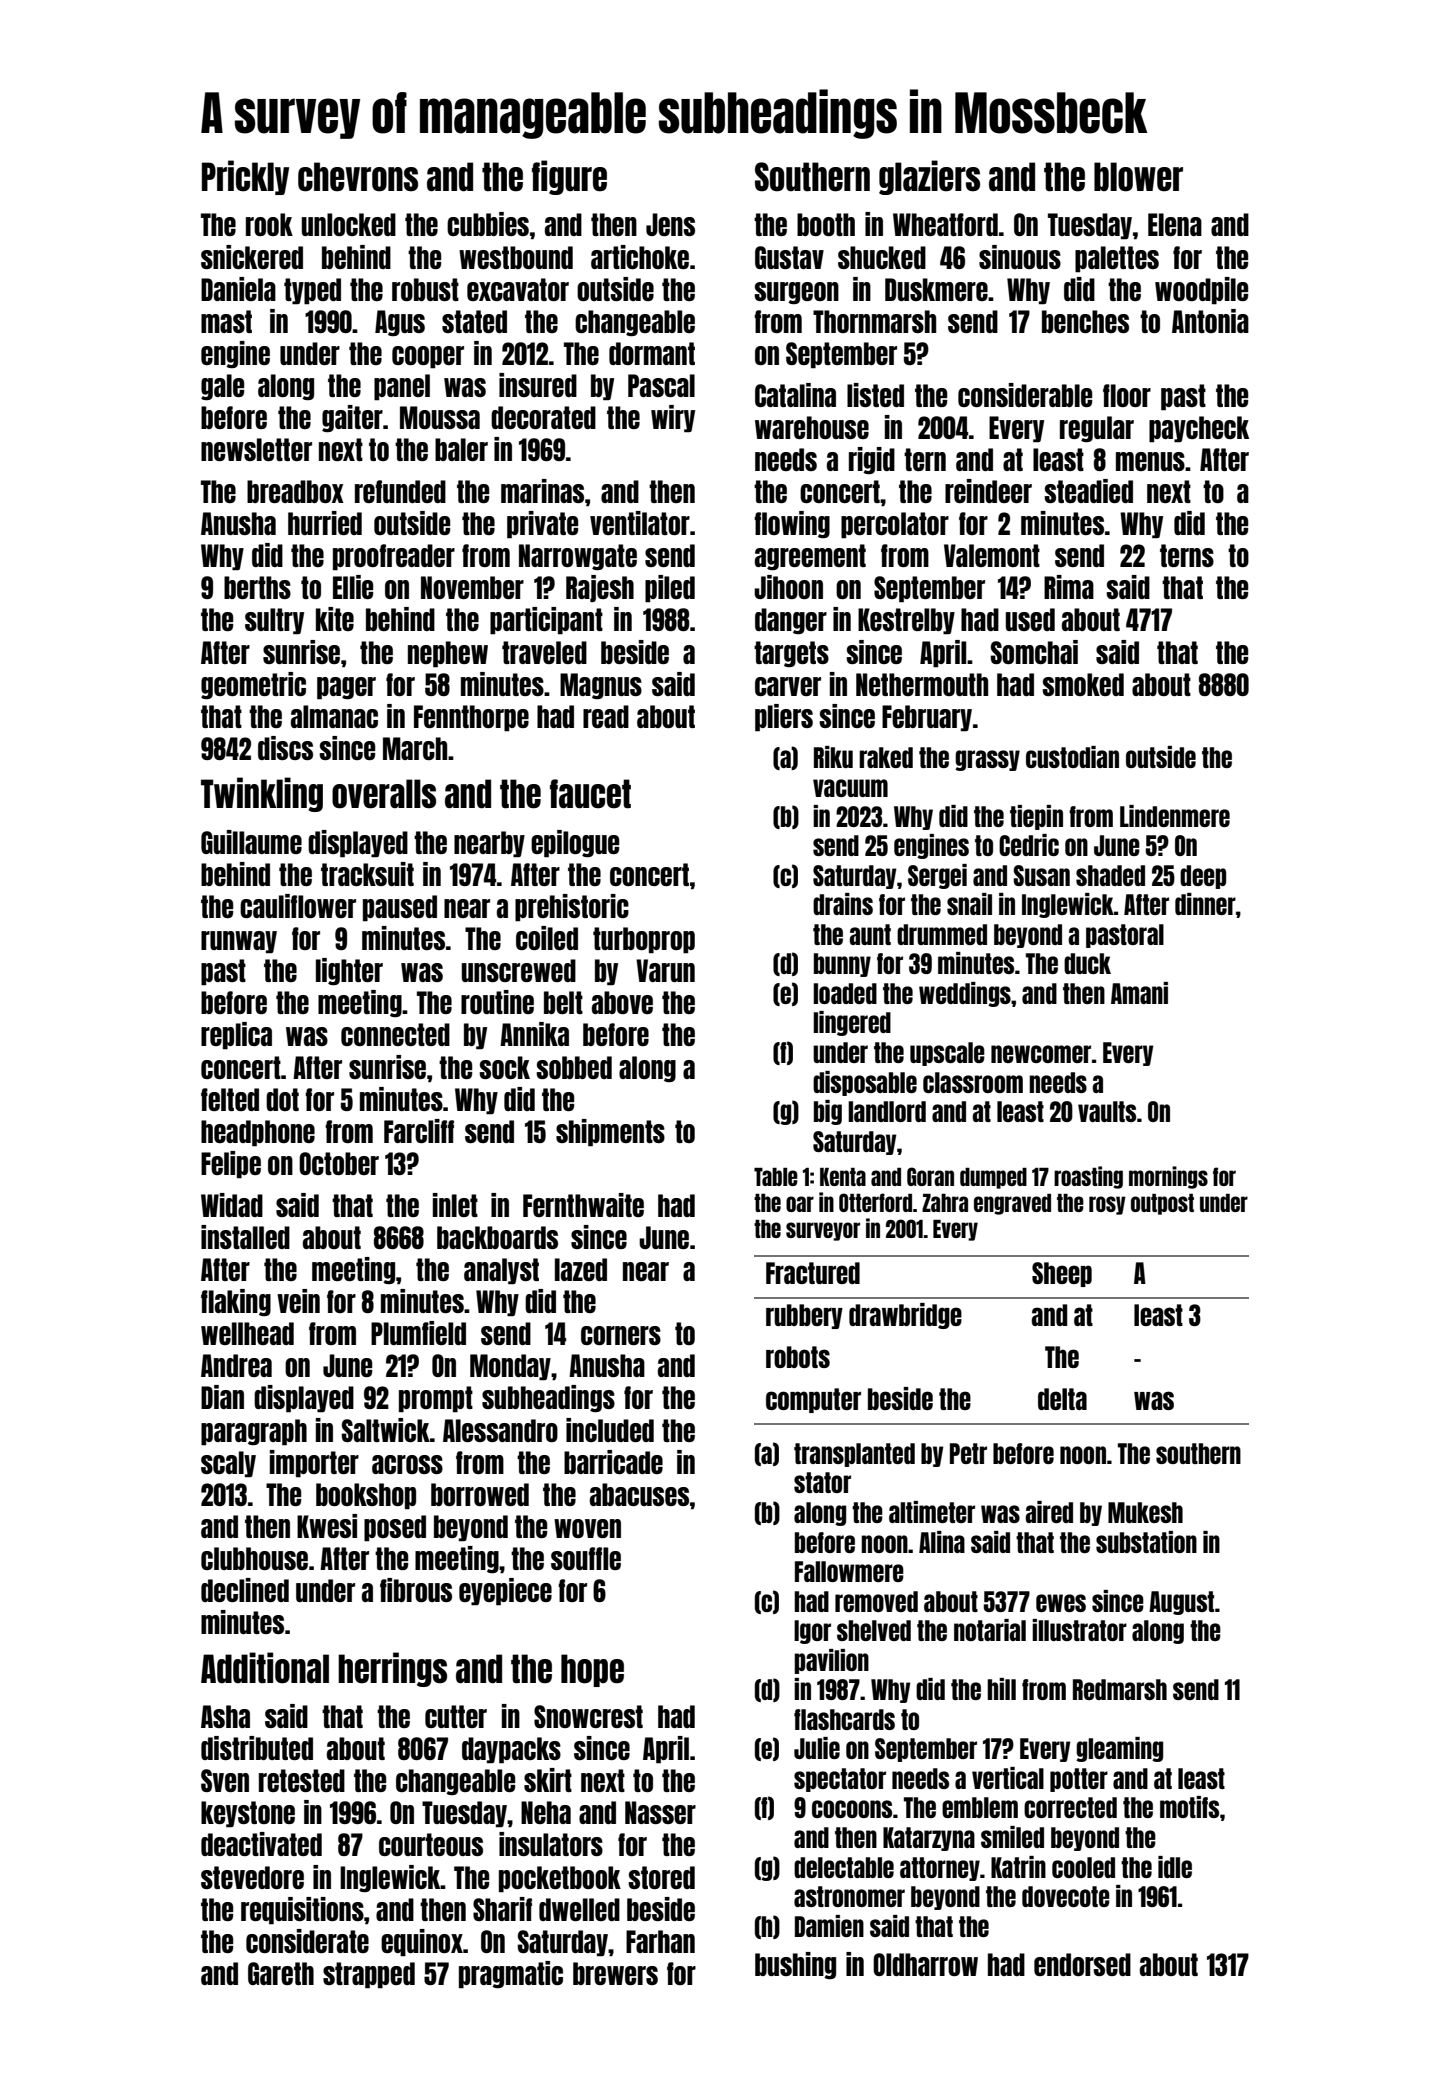 The height and width of the image is (2100, 1450). I want to click on Gareth, so click(281, 1973).
